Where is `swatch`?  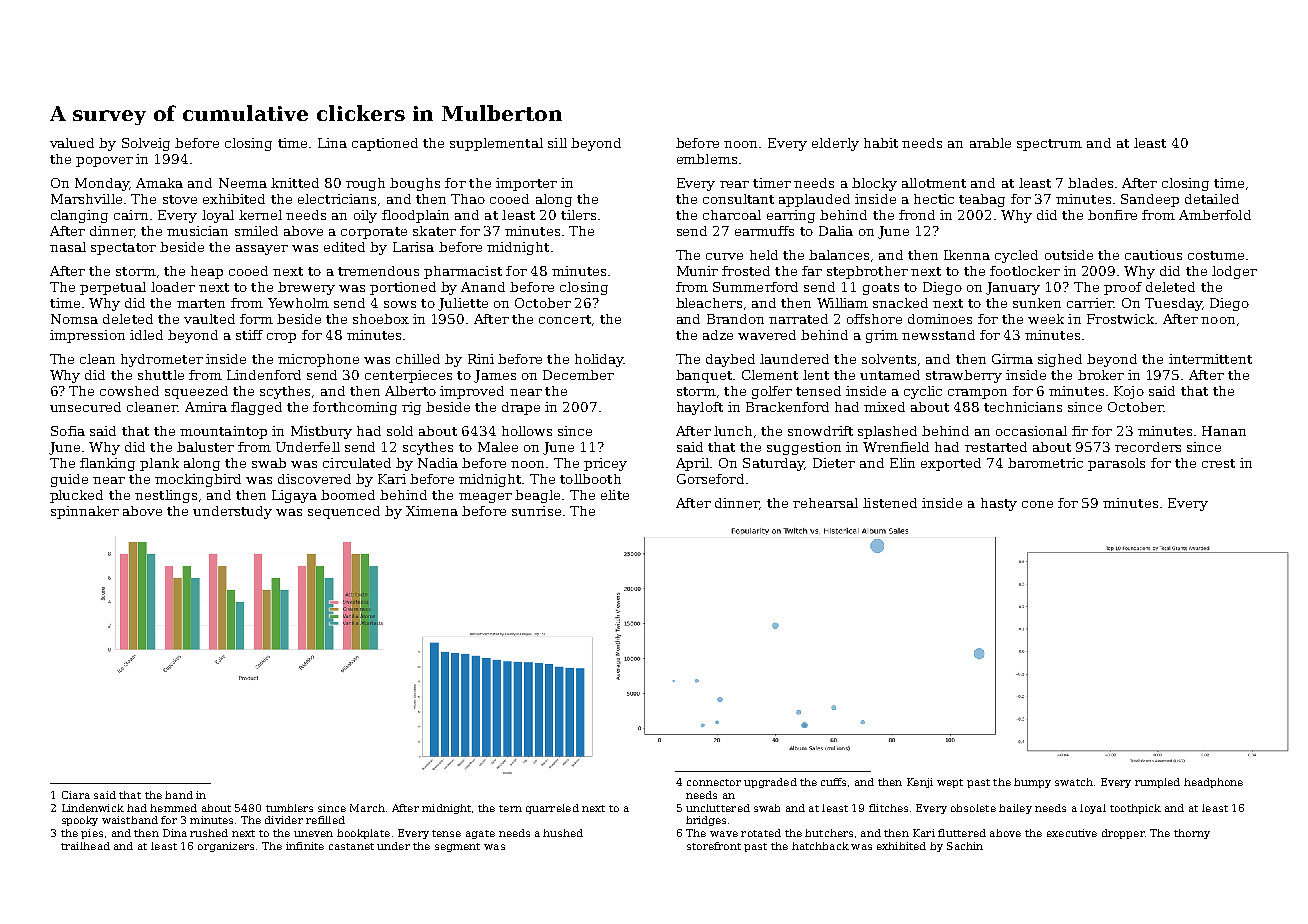
swatch is located at coordinates (1074, 782).
